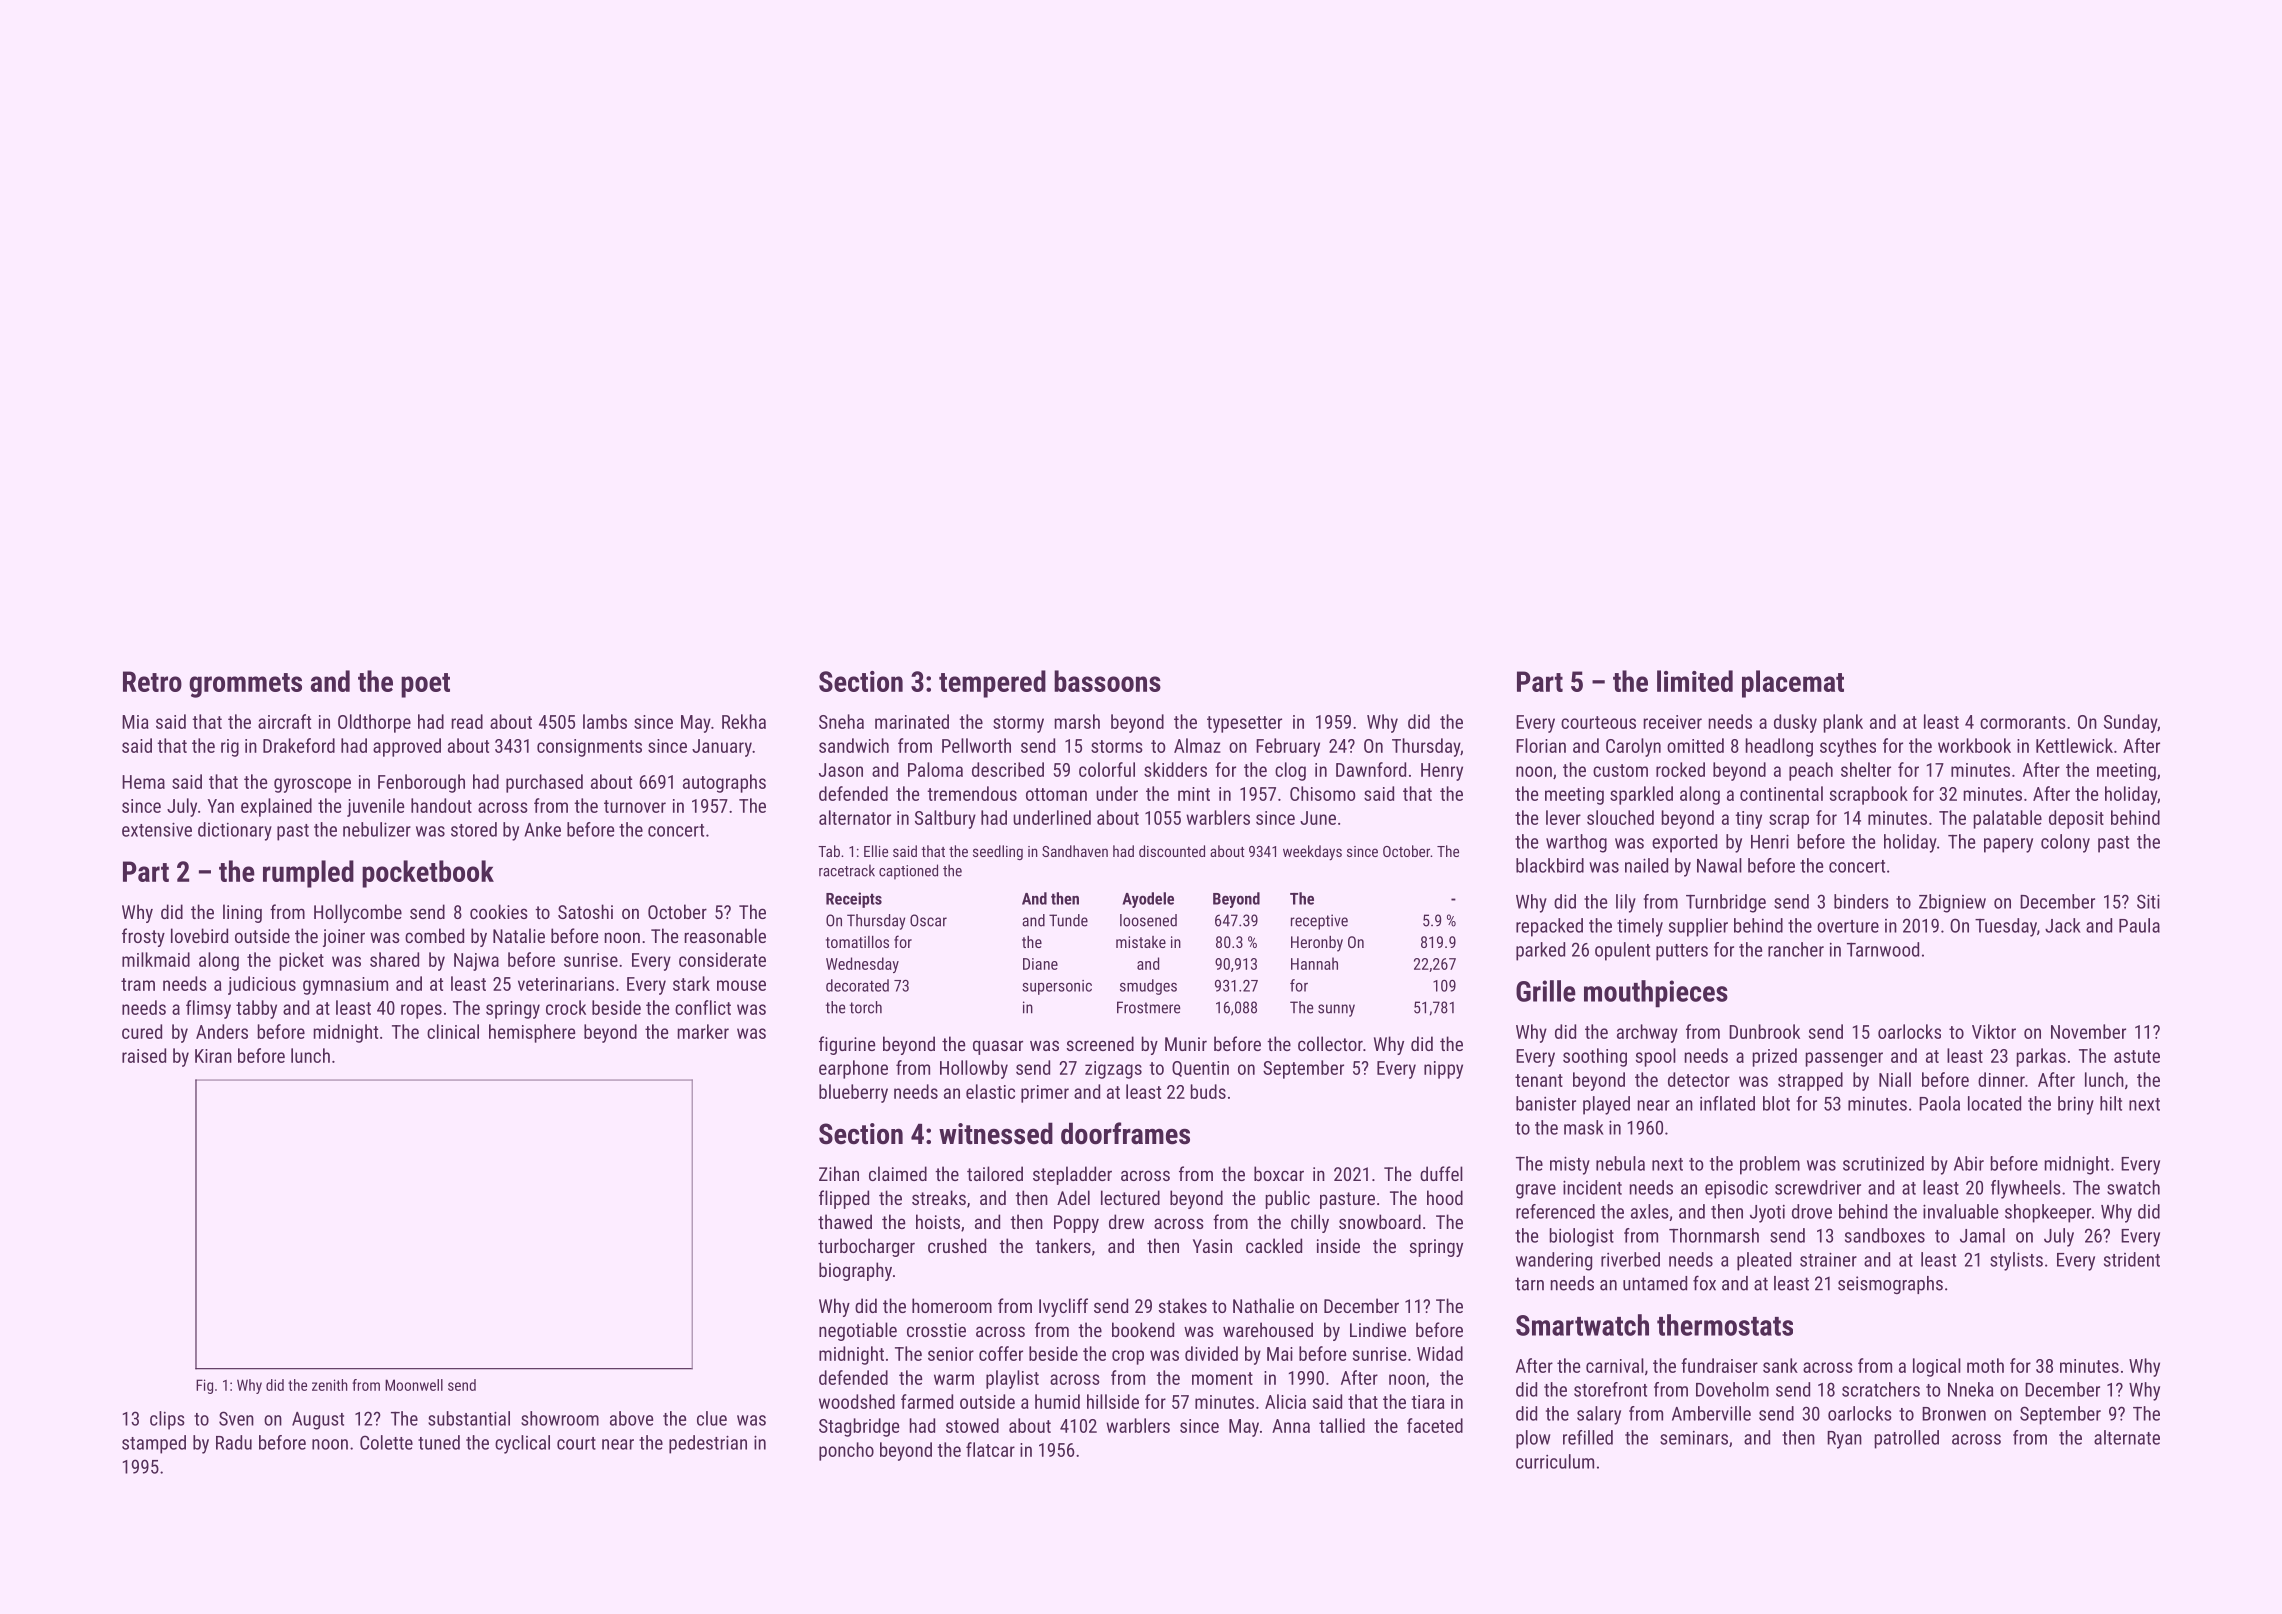 The width and height of the screenshot is (2282, 1614). Describe the element at coordinates (1725, 1325) in the screenshot. I see `thermostats` at that location.
